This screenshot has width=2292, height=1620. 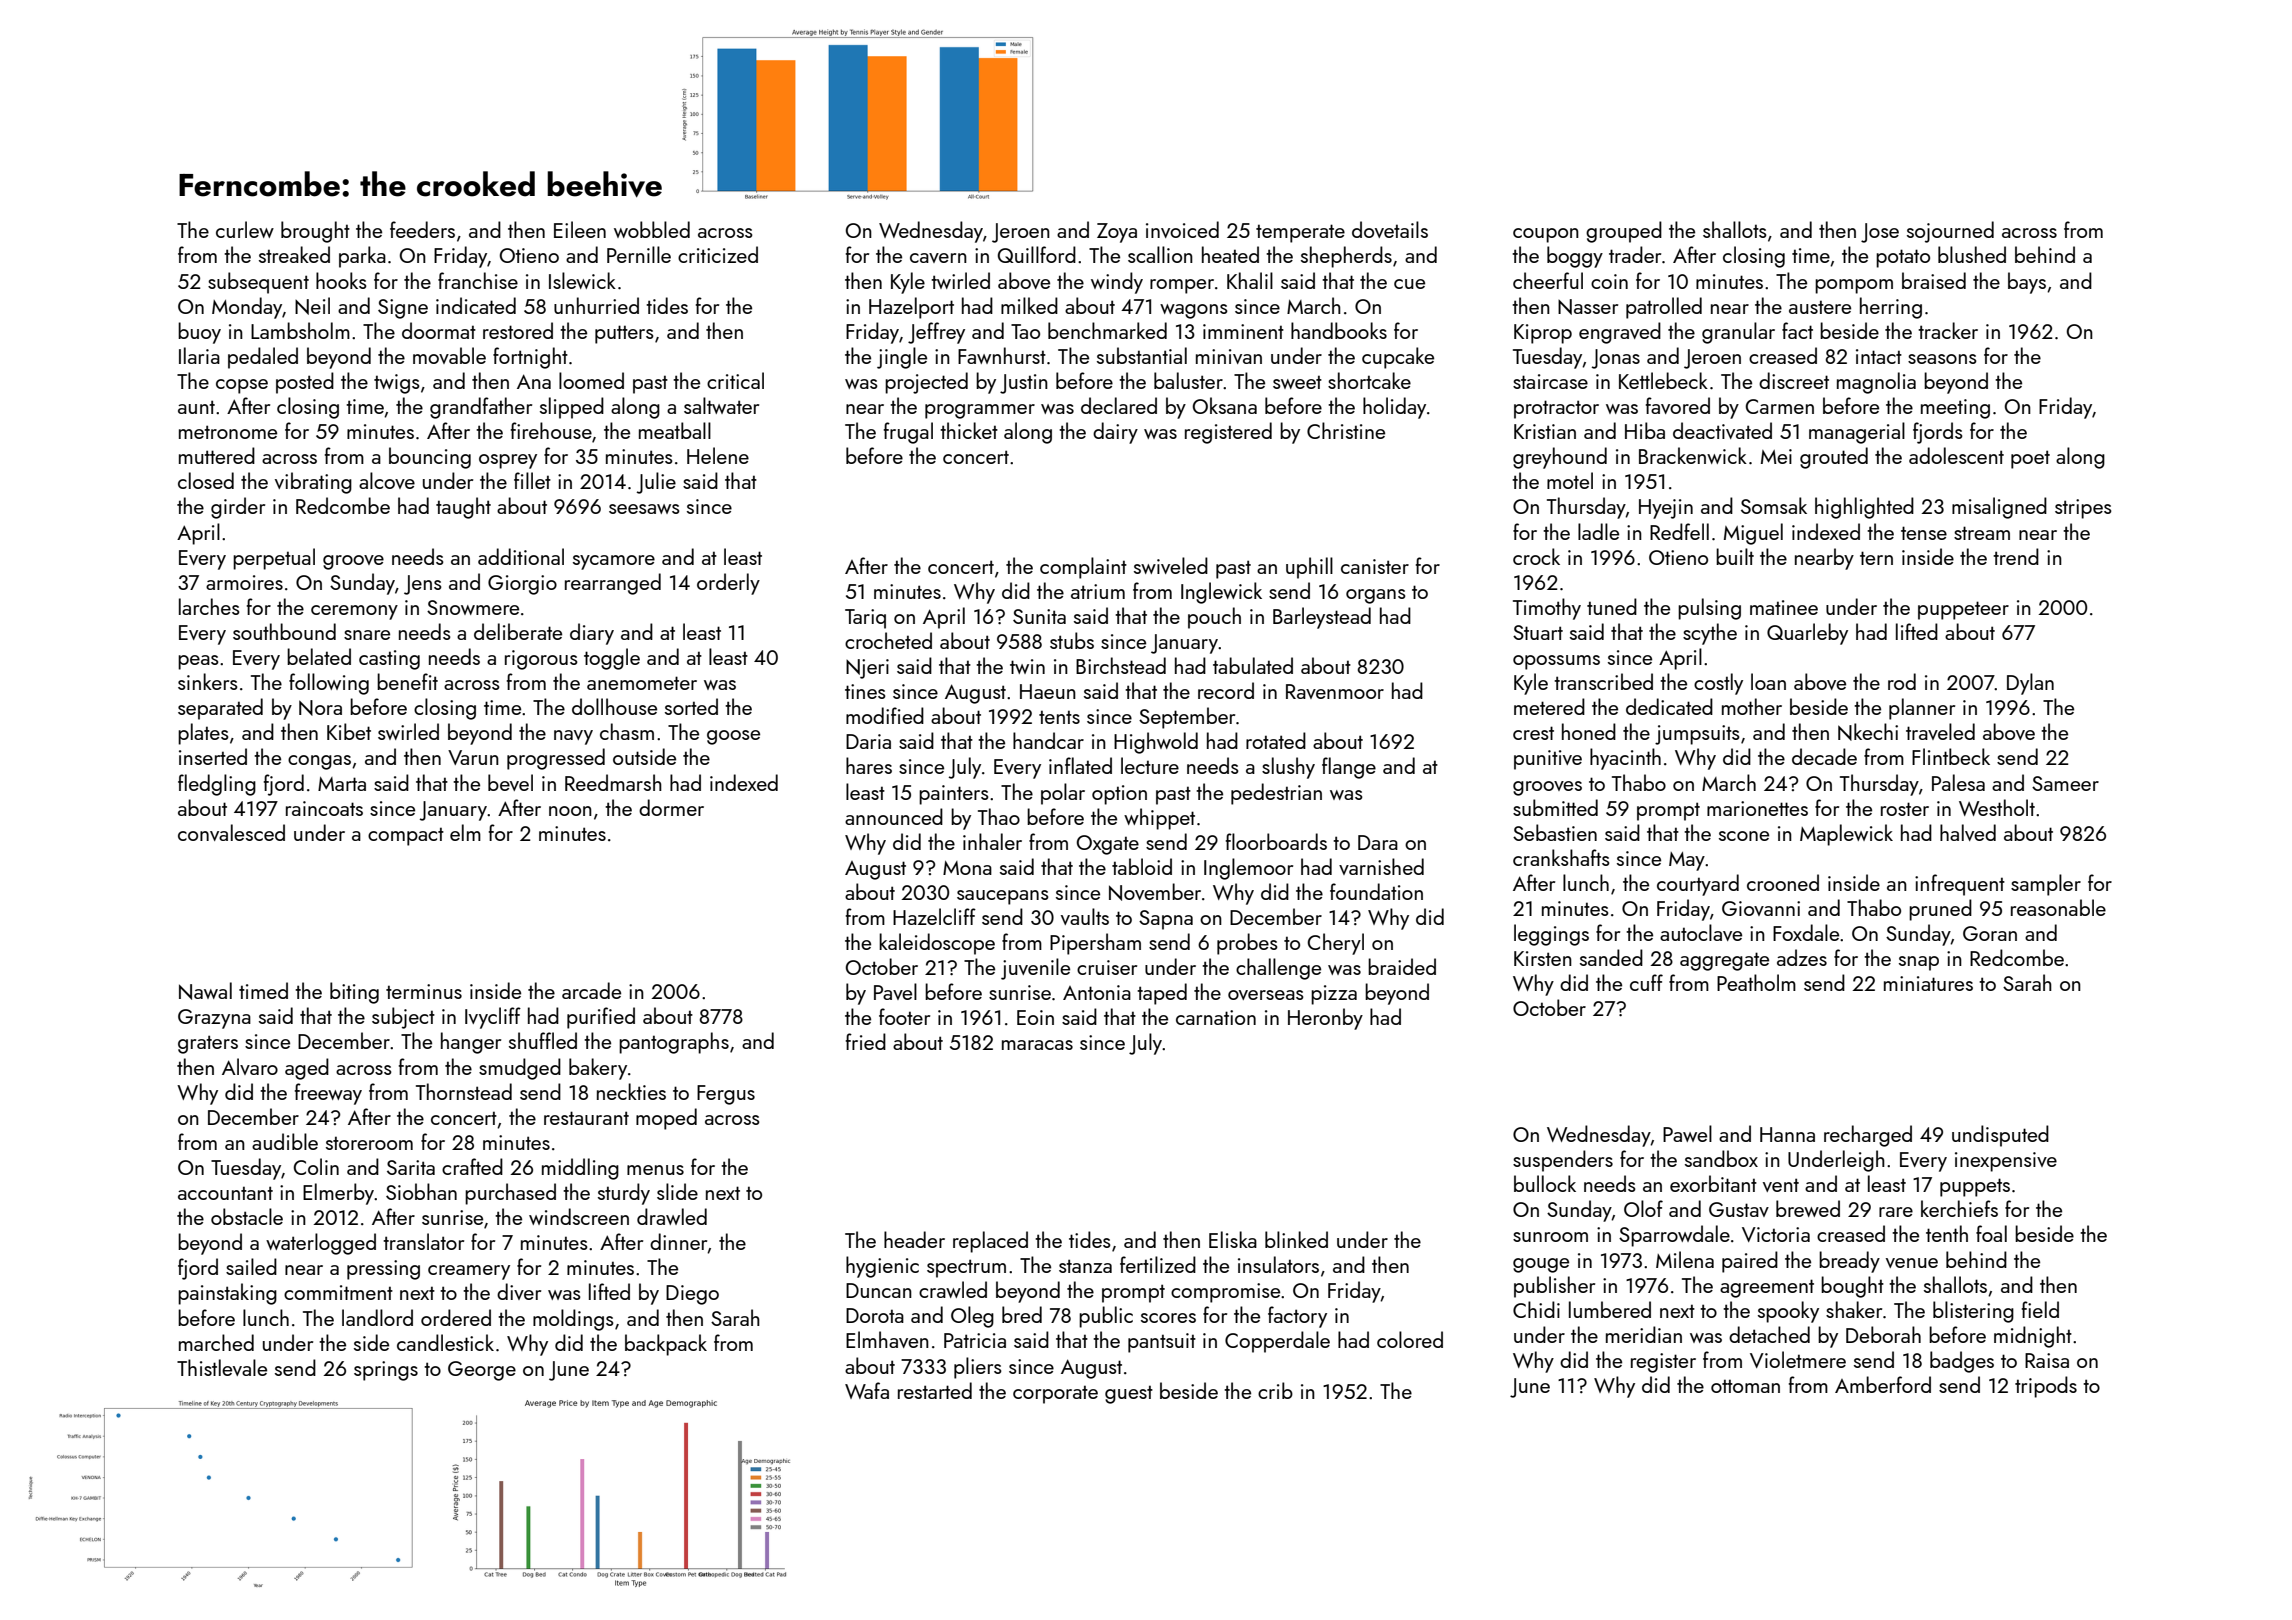 What do you see at coordinates (1955, 409) in the screenshot?
I see `meeting` at bounding box center [1955, 409].
